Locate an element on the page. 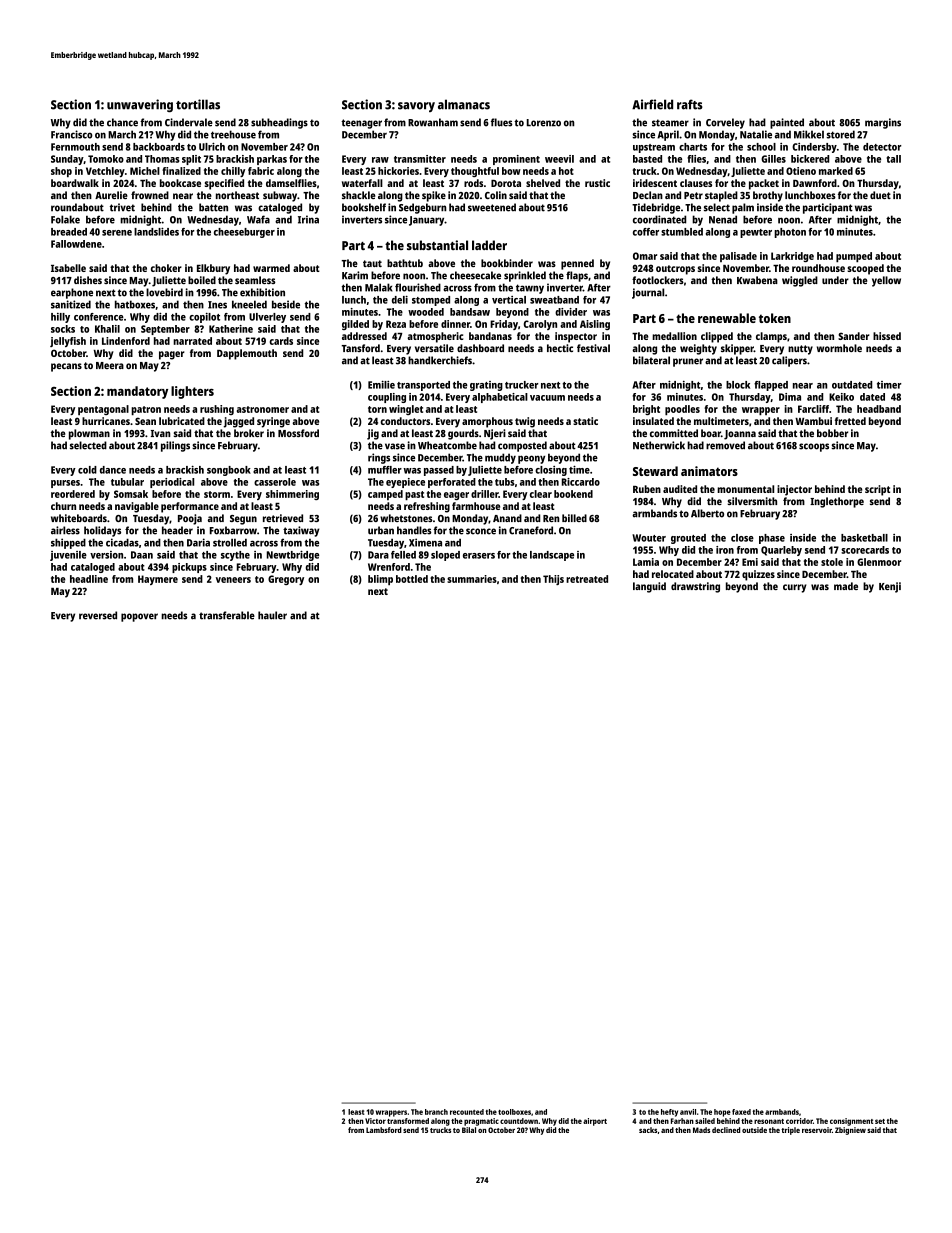  toolboxes is located at coordinates (514, 1112).
